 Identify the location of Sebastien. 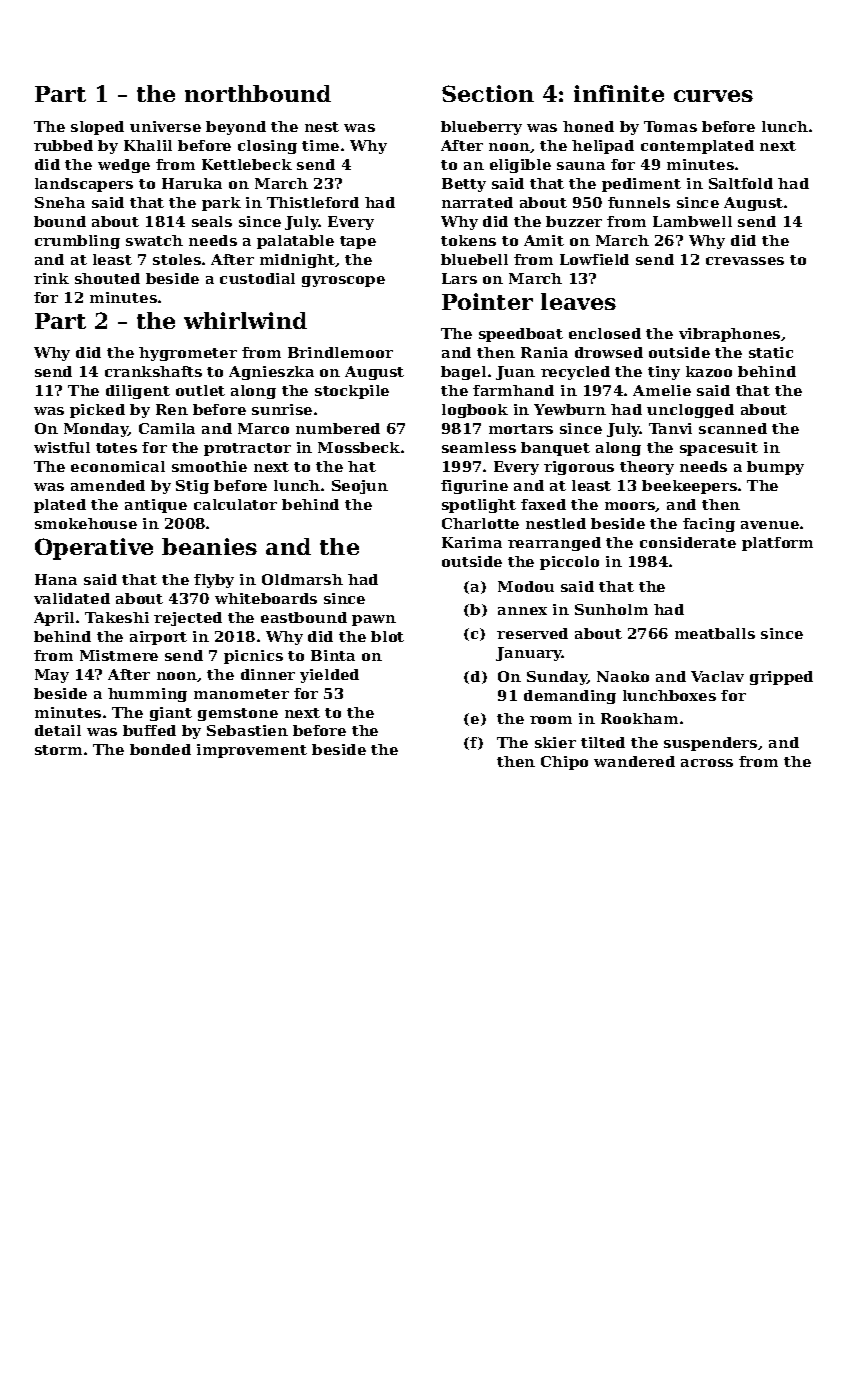
(247, 730).
